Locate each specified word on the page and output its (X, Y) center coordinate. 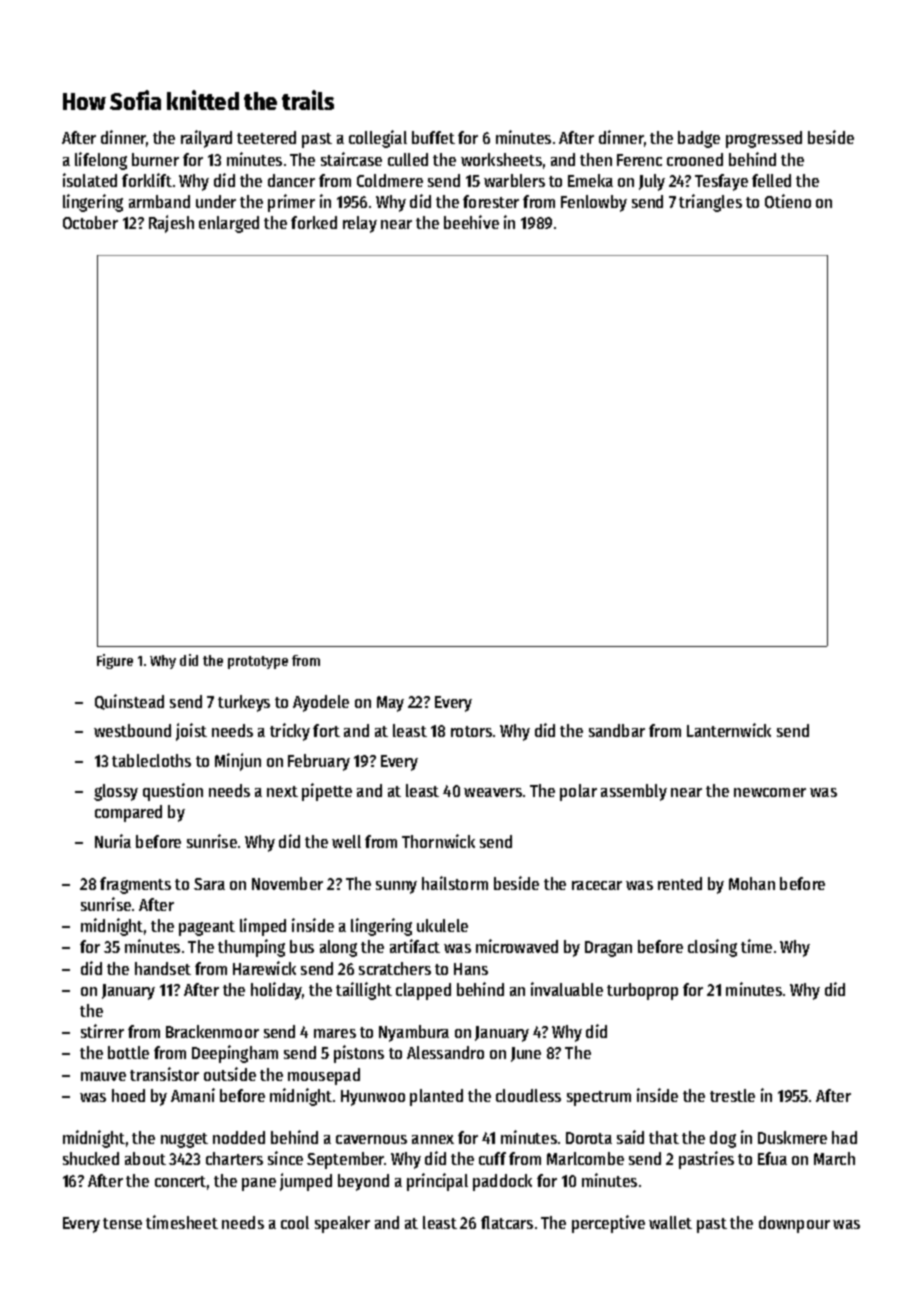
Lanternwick (729, 730)
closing (712, 948)
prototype (258, 662)
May (390, 704)
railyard (206, 139)
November (287, 883)
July (652, 182)
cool (295, 1222)
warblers (514, 180)
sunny (396, 887)
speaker (342, 1224)
